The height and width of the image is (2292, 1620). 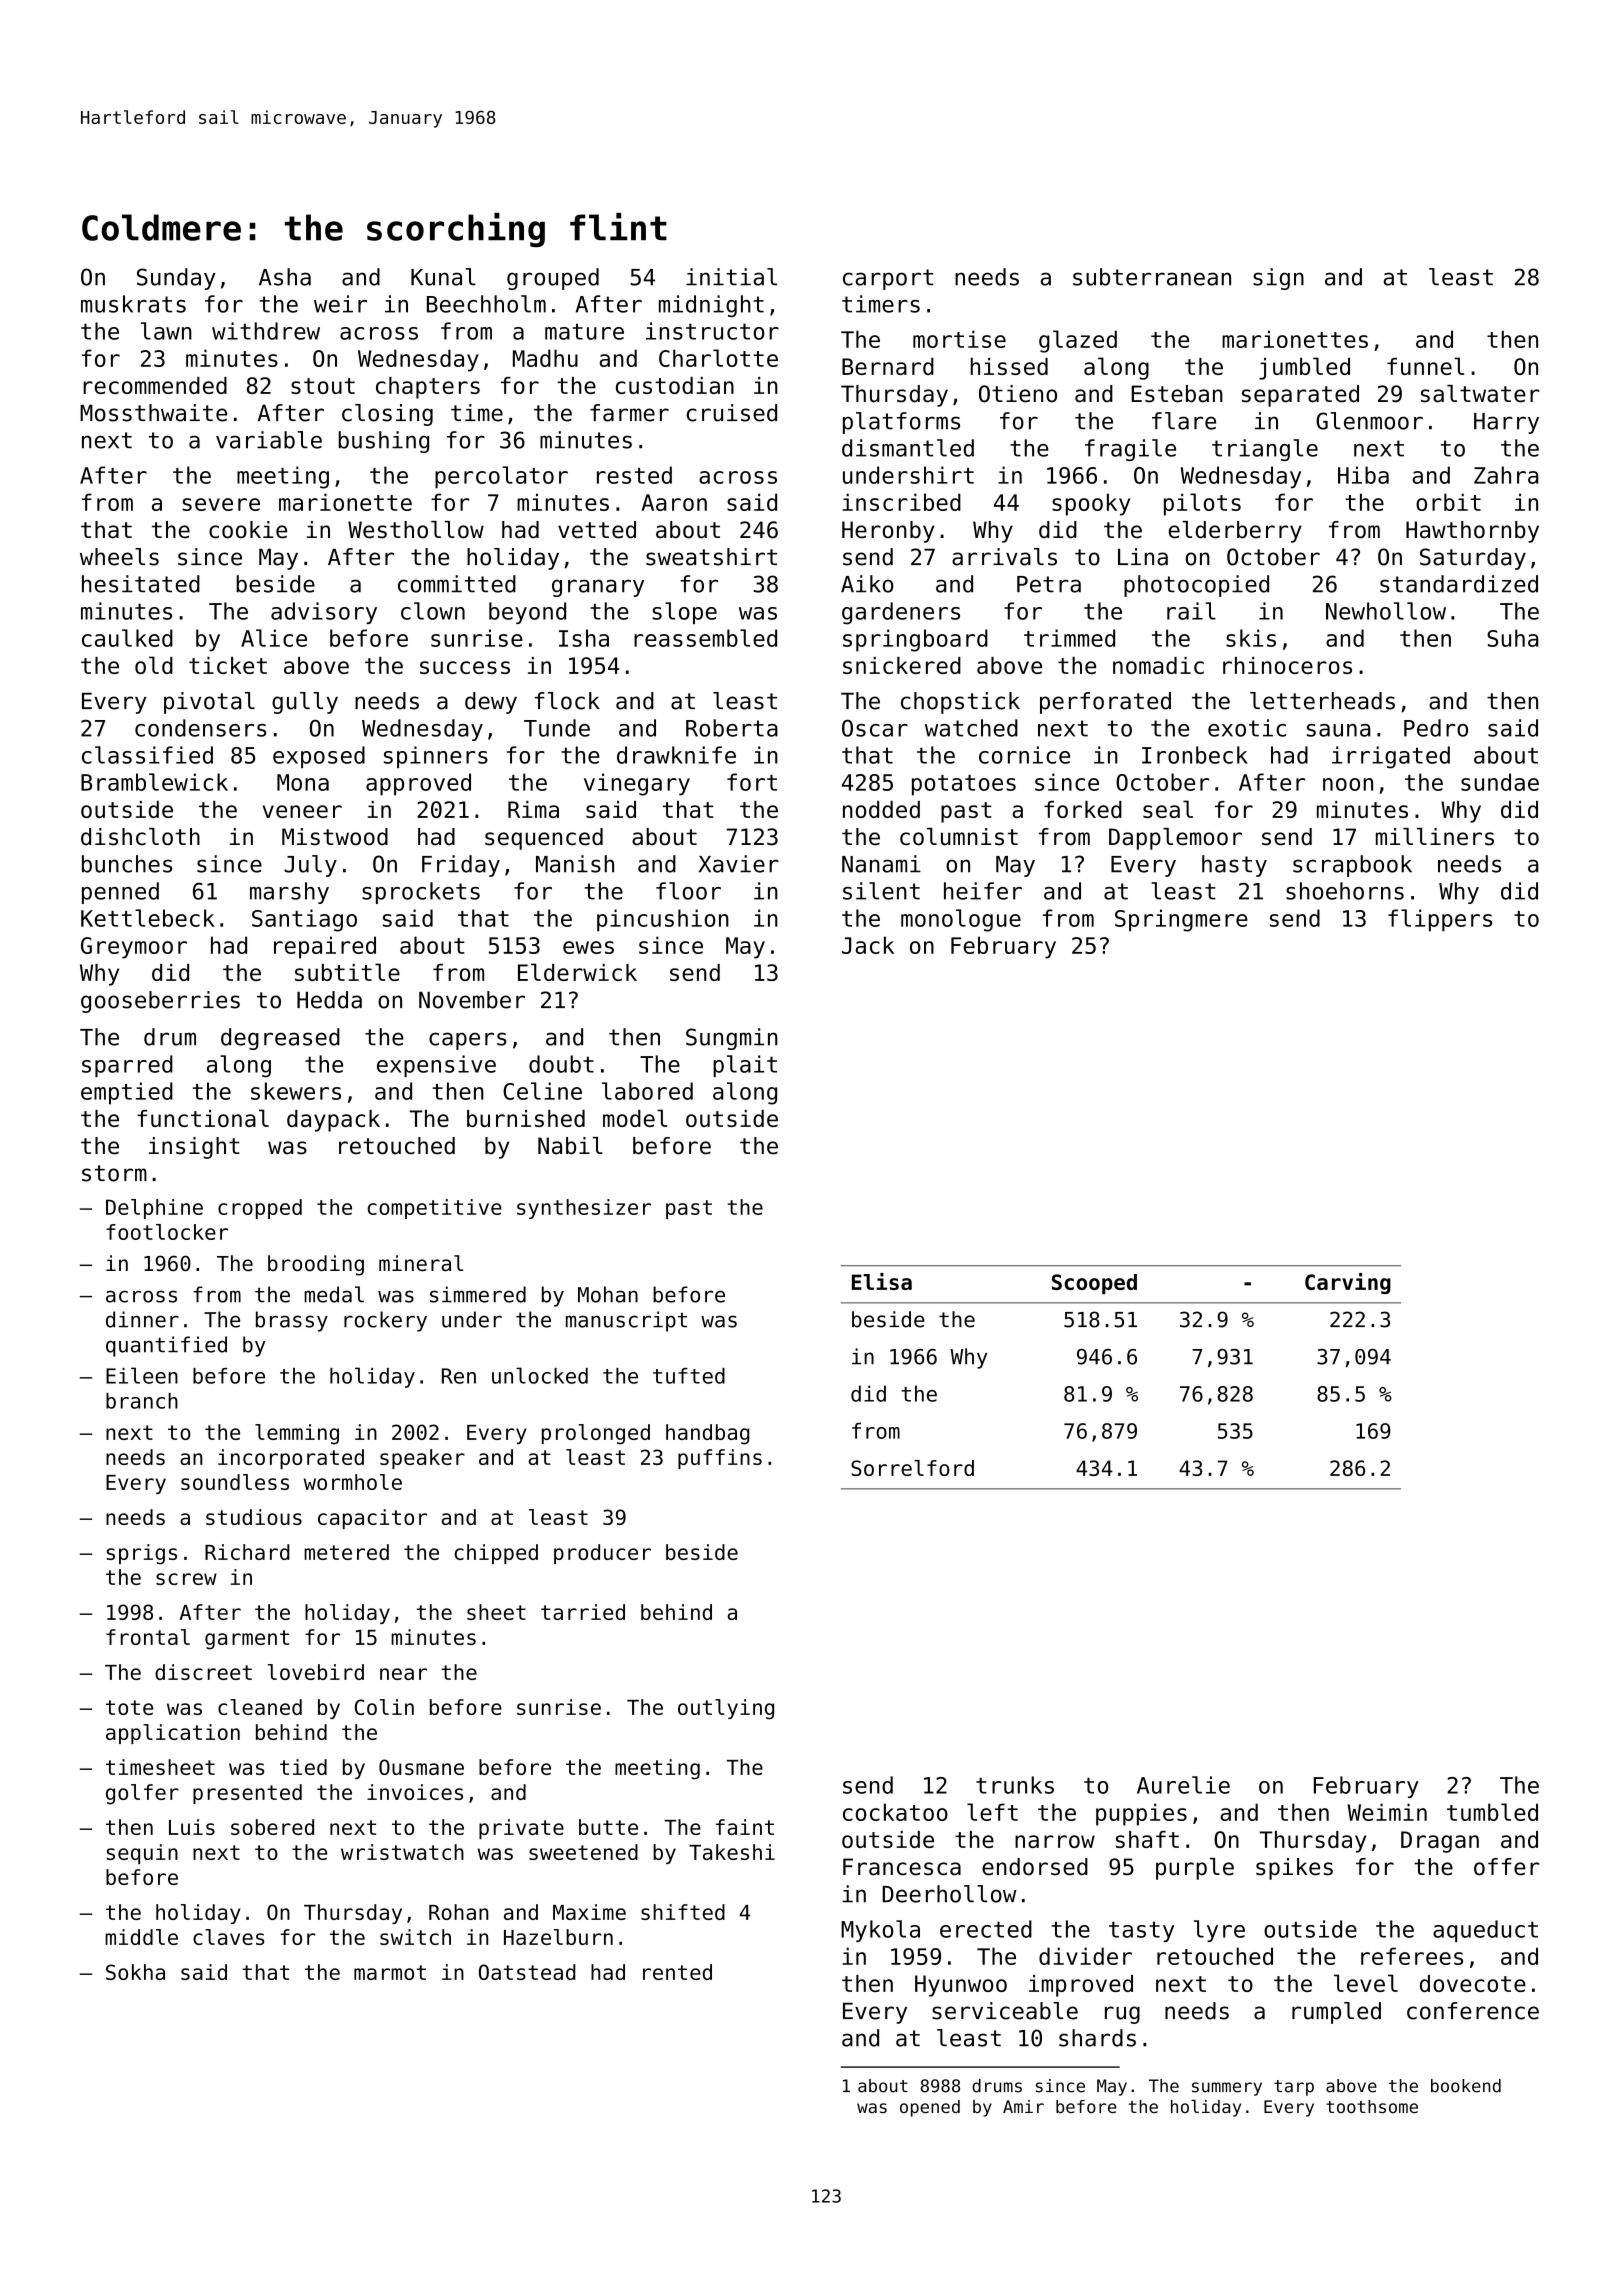 What do you see at coordinates (1512, 638) in the image?
I see `Suha` at bounding box center [1512, 638].
